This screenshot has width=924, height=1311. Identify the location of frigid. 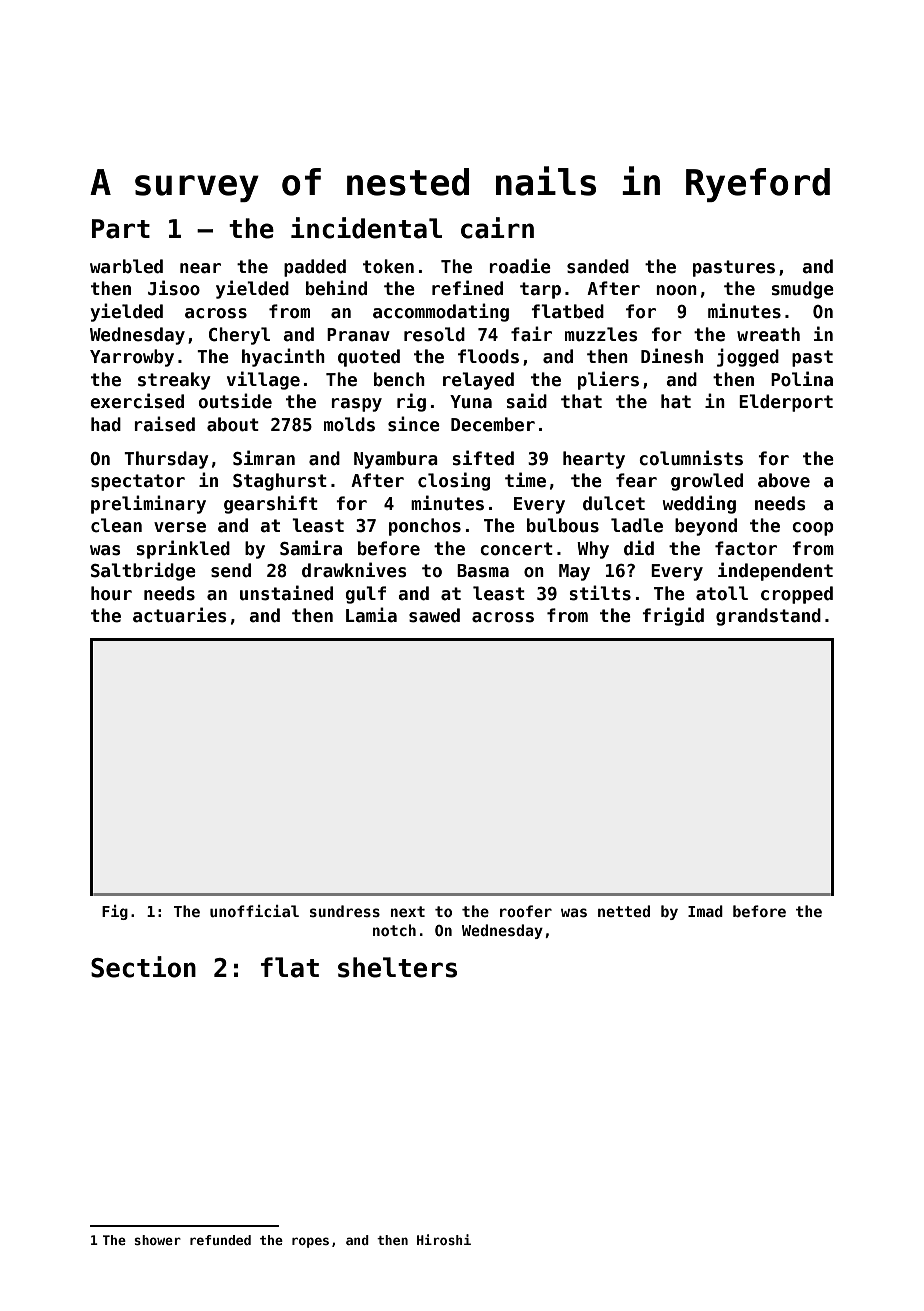
(673, 616).
